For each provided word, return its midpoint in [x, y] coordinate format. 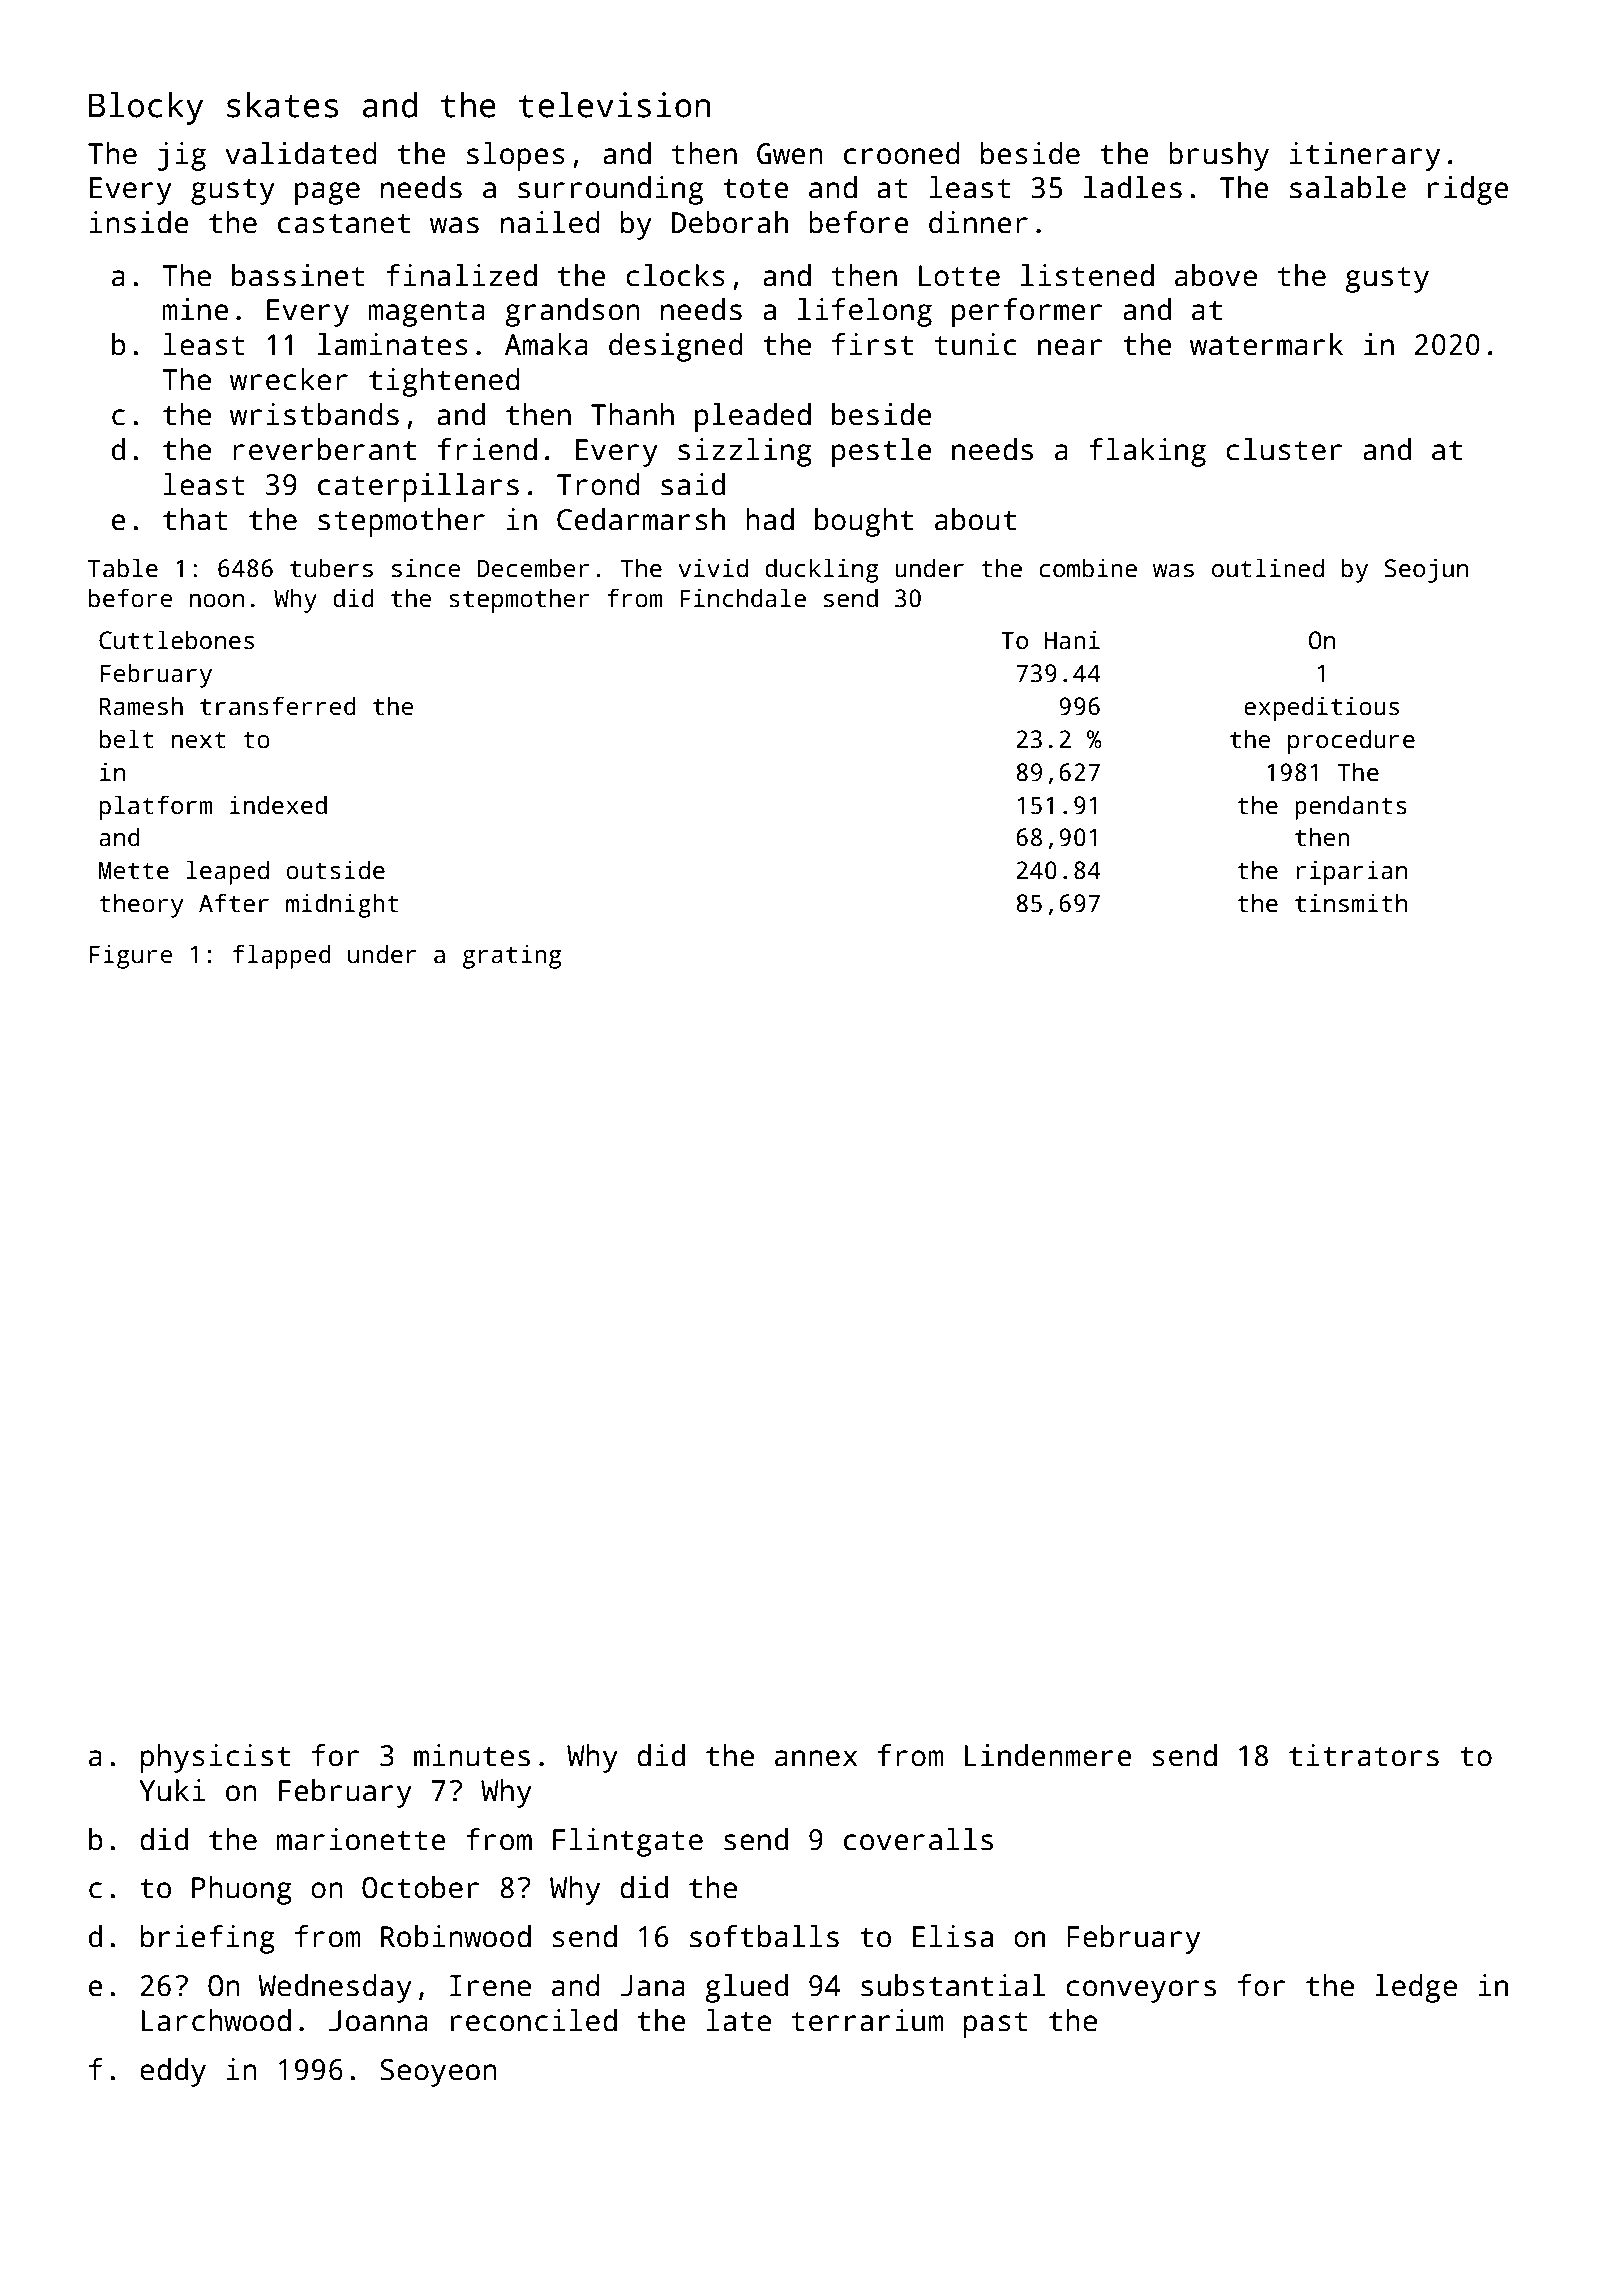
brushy [1219, 156]
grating [512, 956]
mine [195, 309]
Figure [131, 956]
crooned [902, 153]
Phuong [242, 1890]
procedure [1351, 741]
